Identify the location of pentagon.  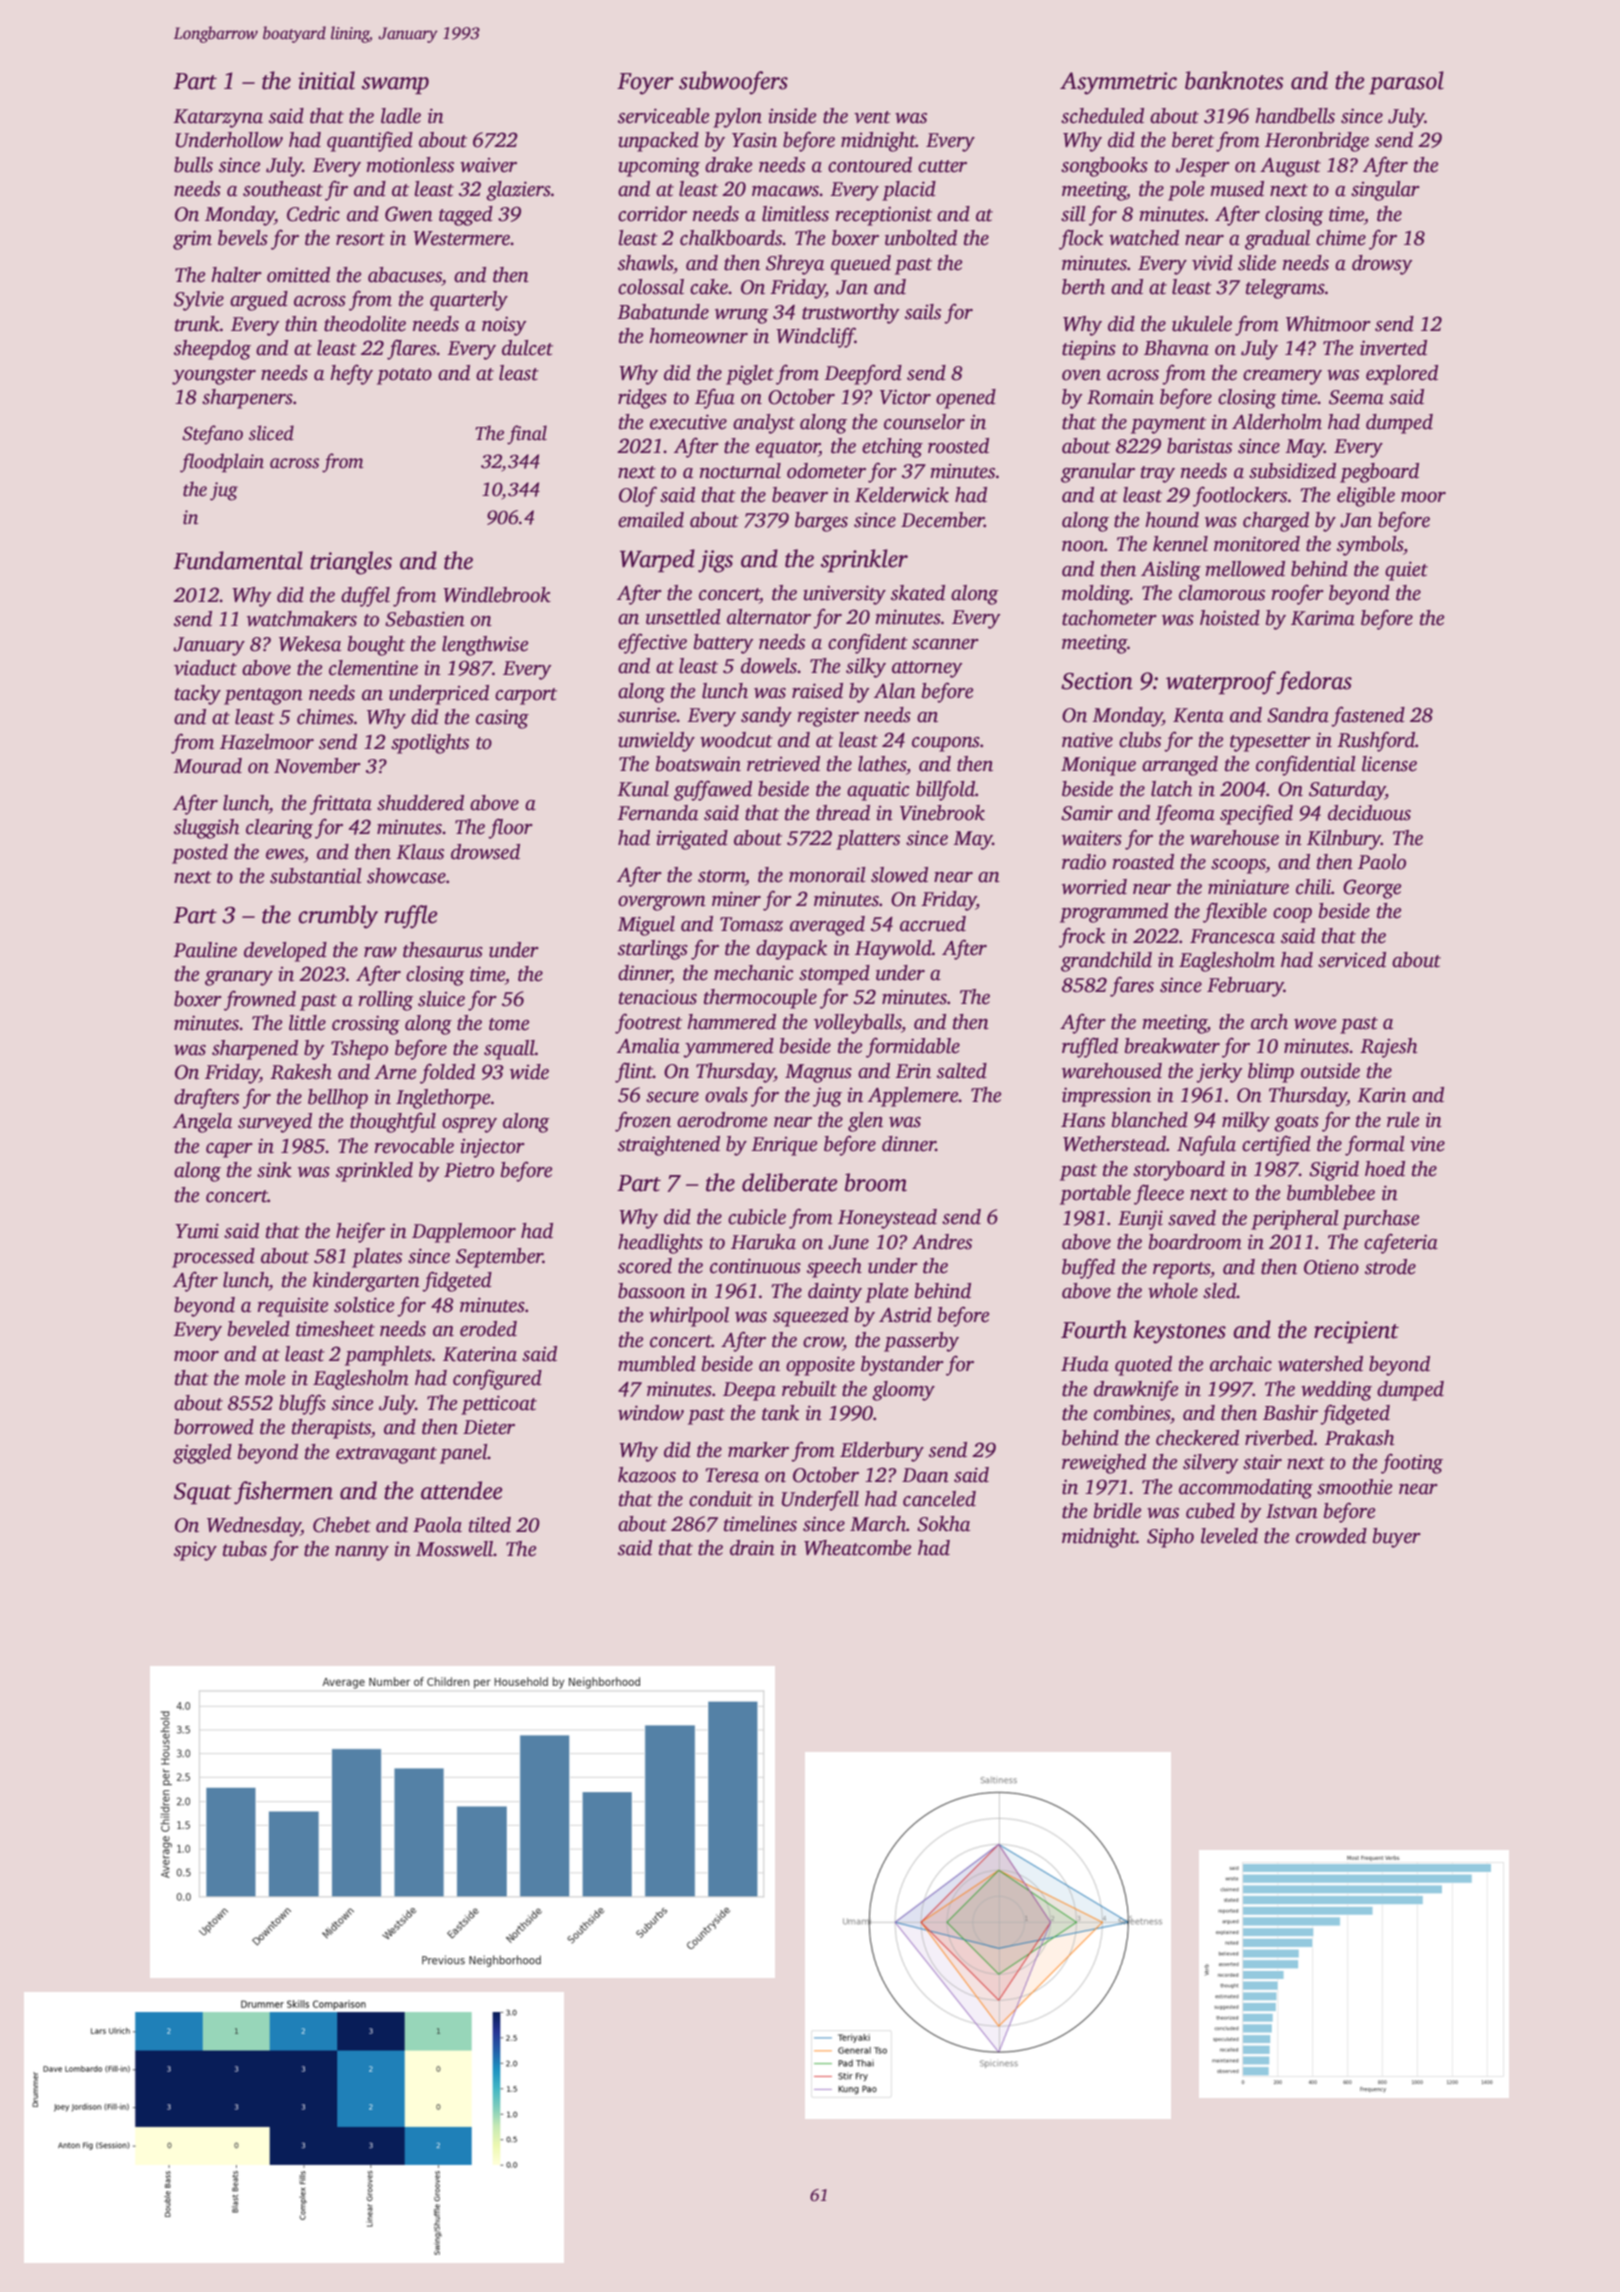
(263, 696).
